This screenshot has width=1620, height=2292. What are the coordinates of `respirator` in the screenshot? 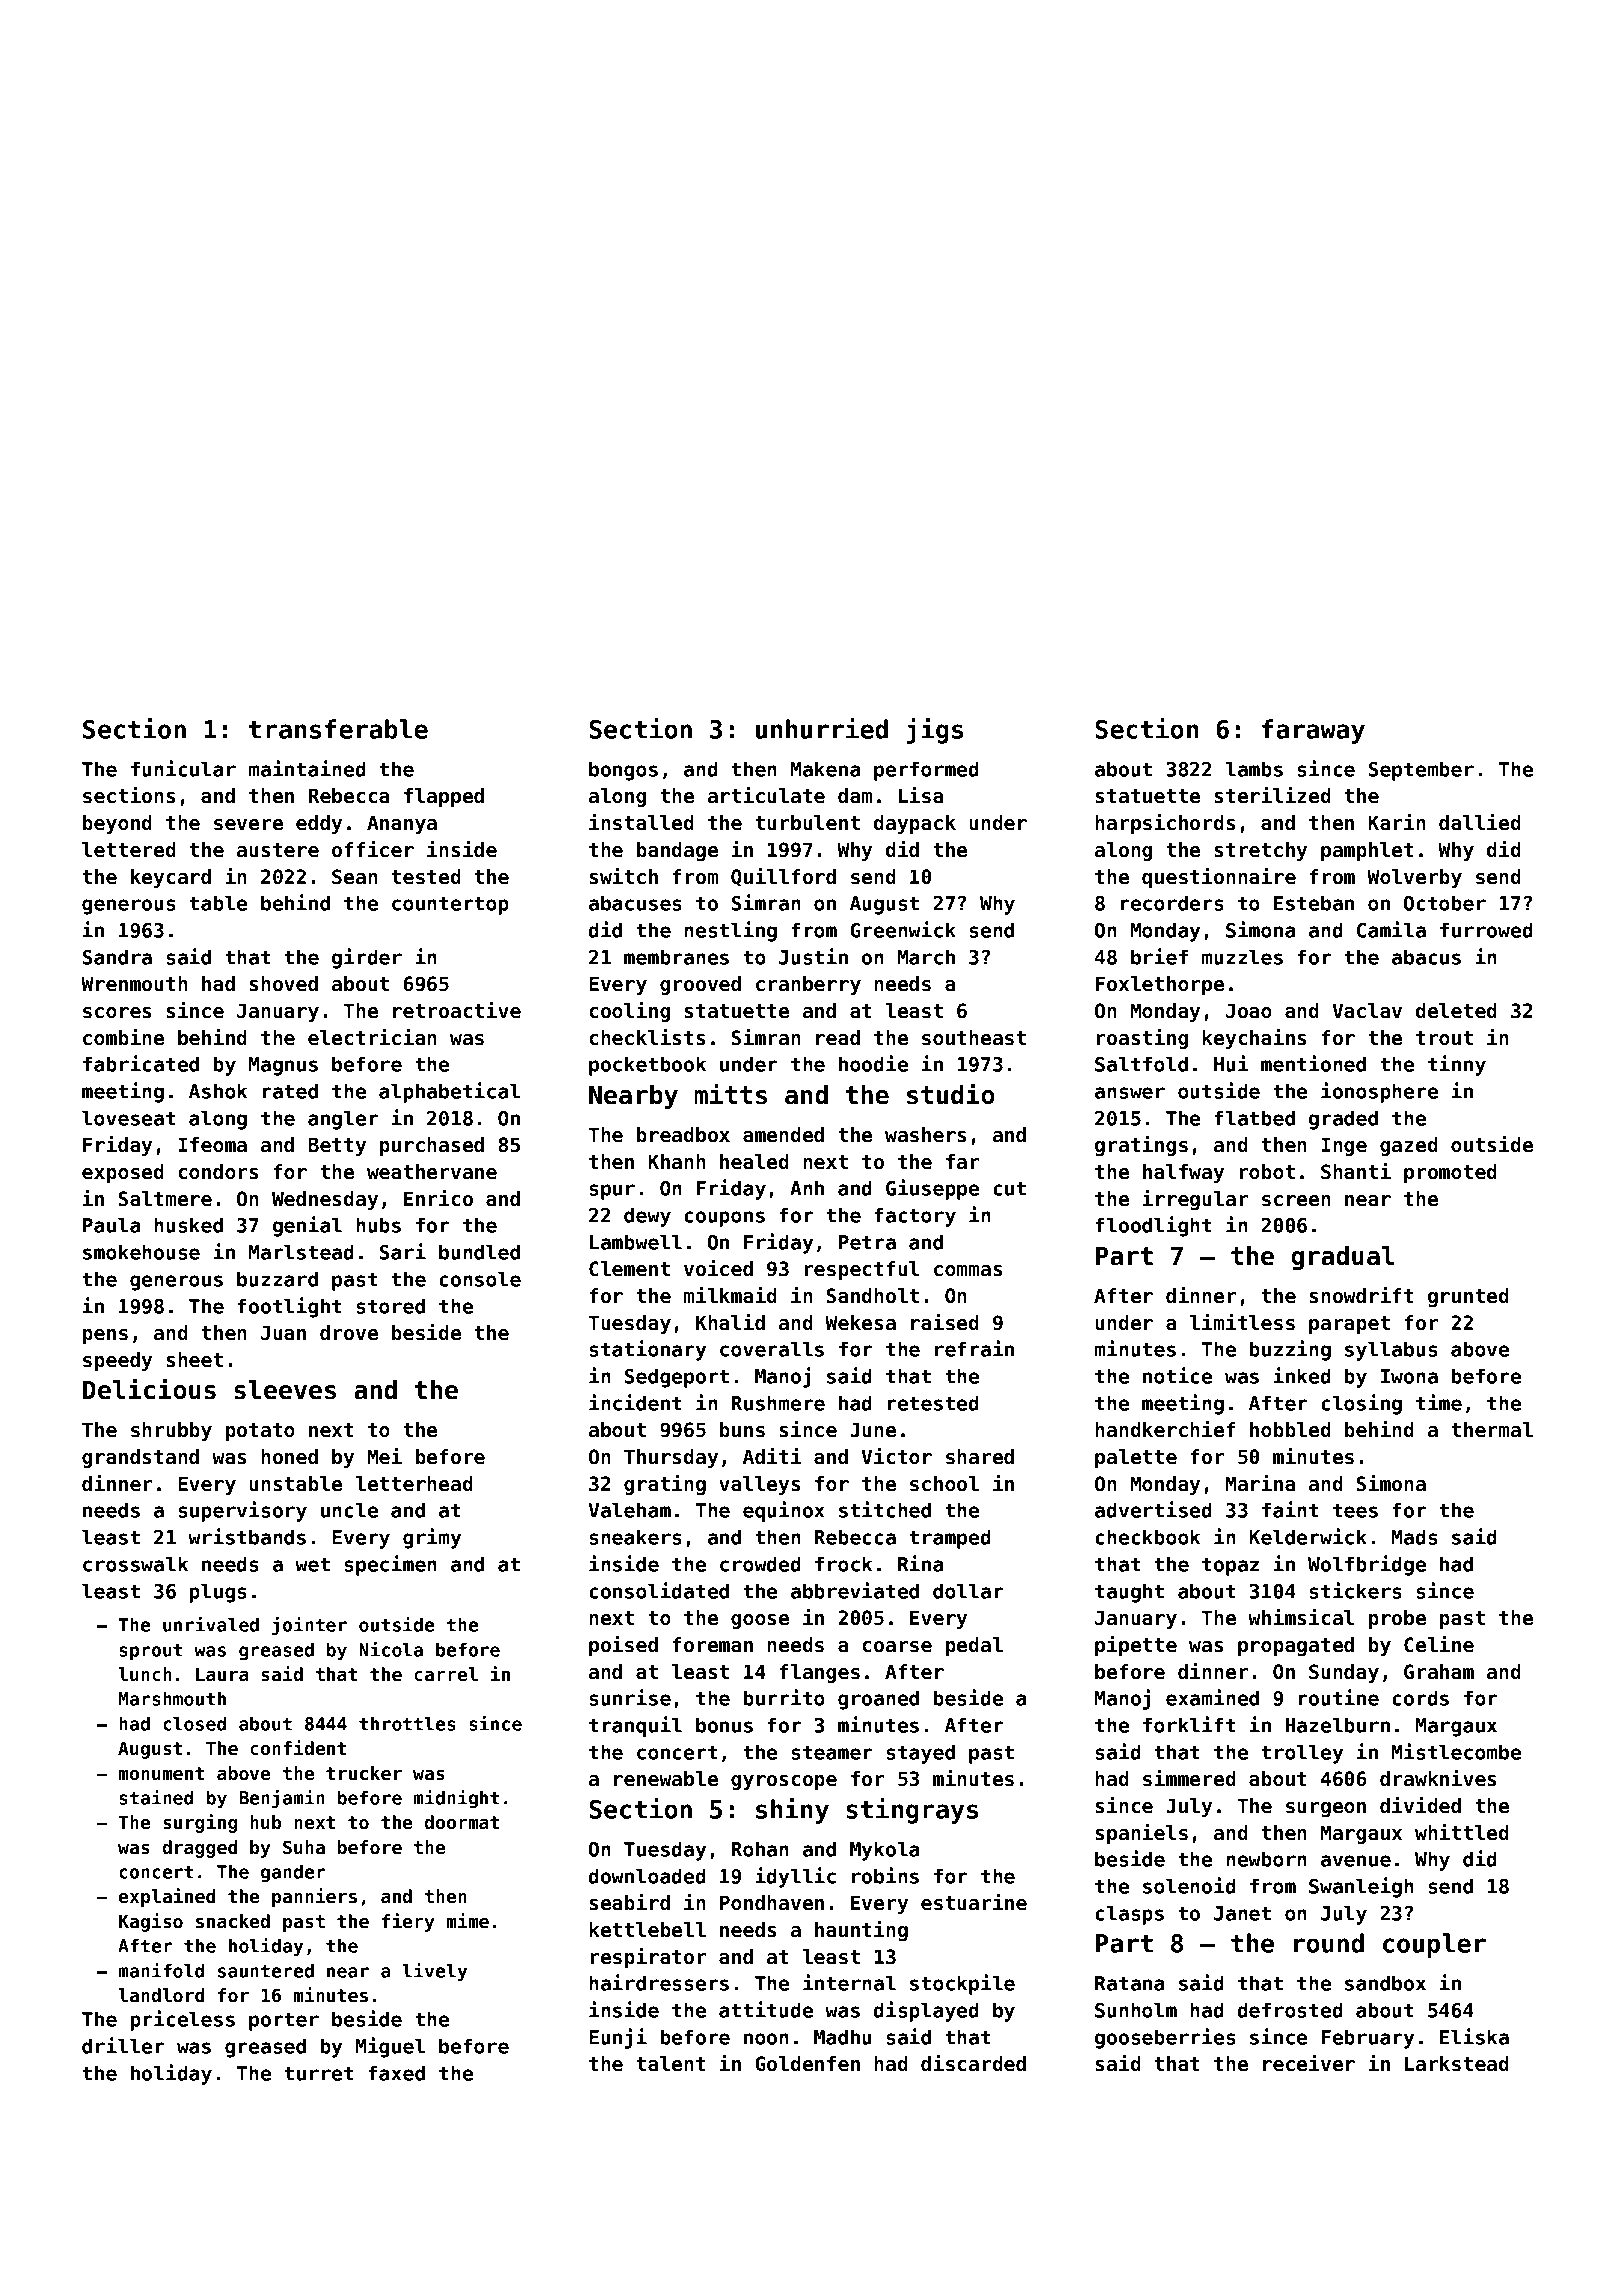 It's located at (648, 1958).
